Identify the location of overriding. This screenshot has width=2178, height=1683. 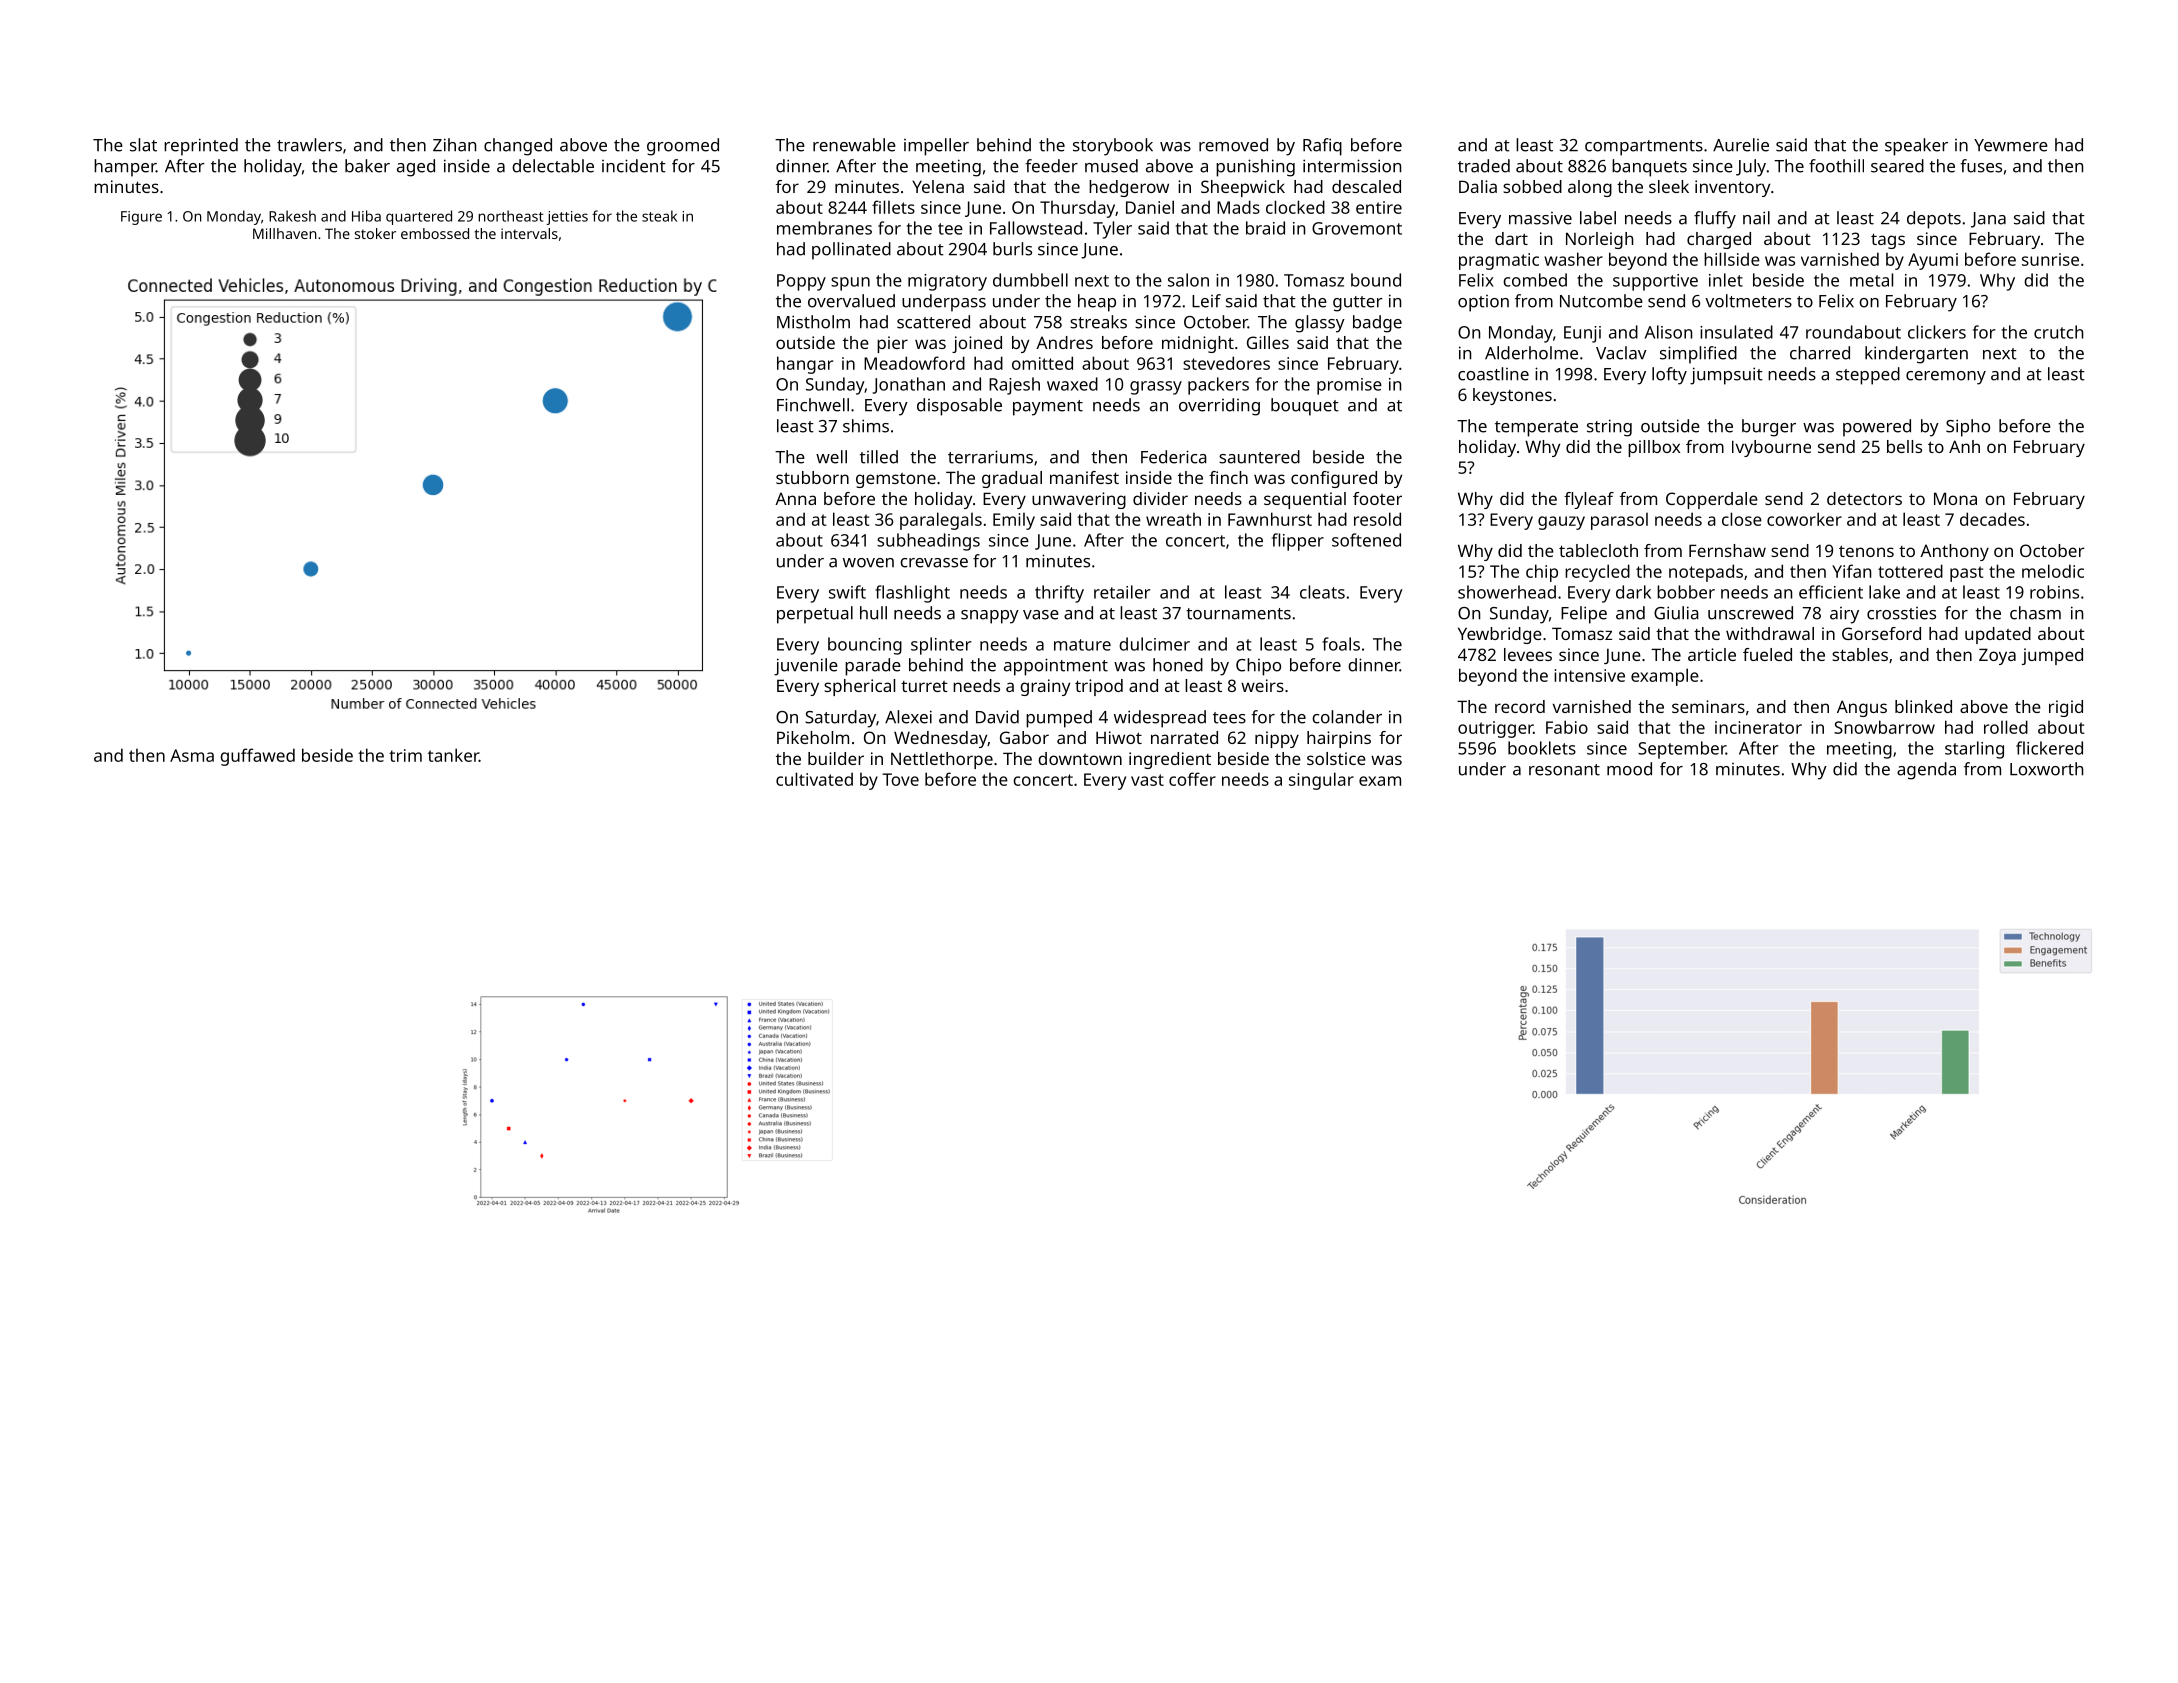
(1219, 407).
